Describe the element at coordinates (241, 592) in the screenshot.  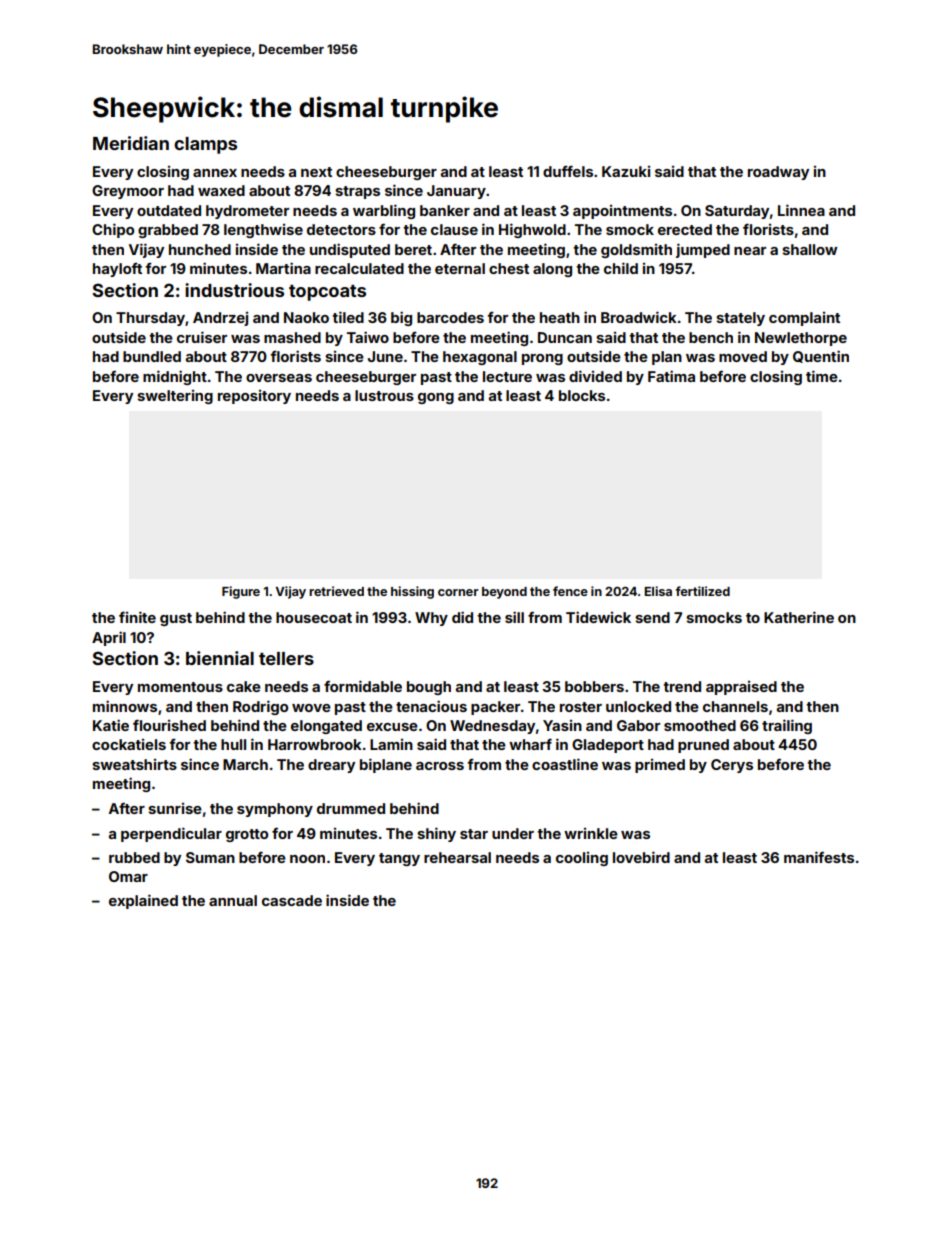
I see `Figure` at that location.
